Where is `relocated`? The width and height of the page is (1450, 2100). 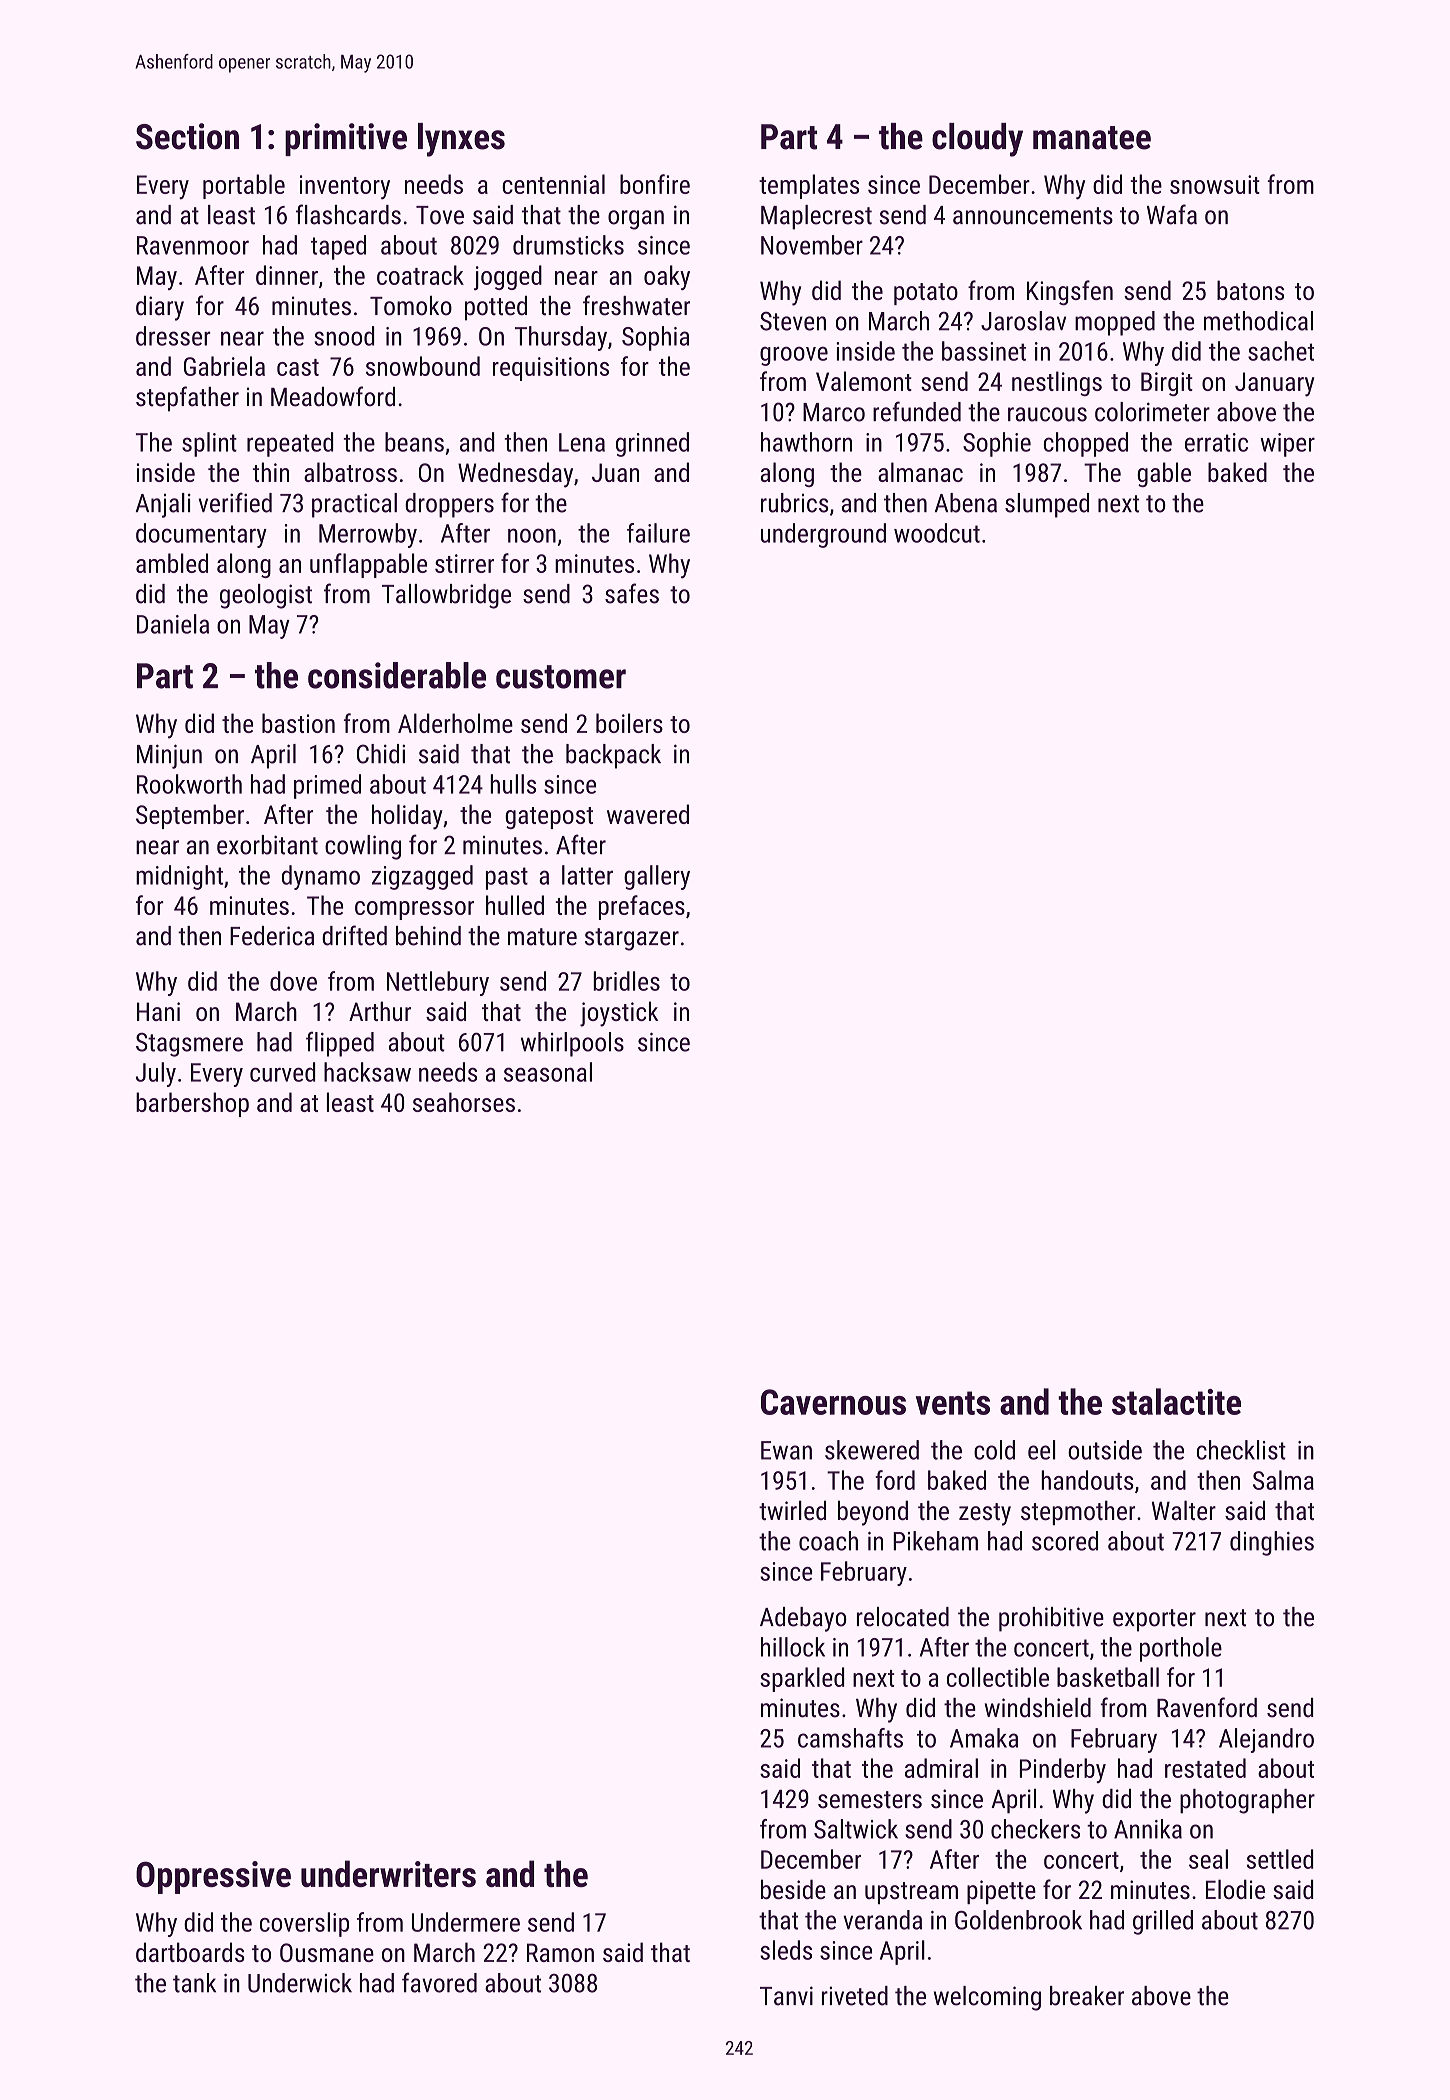
relocated is located at coordinates (903, 1617).
